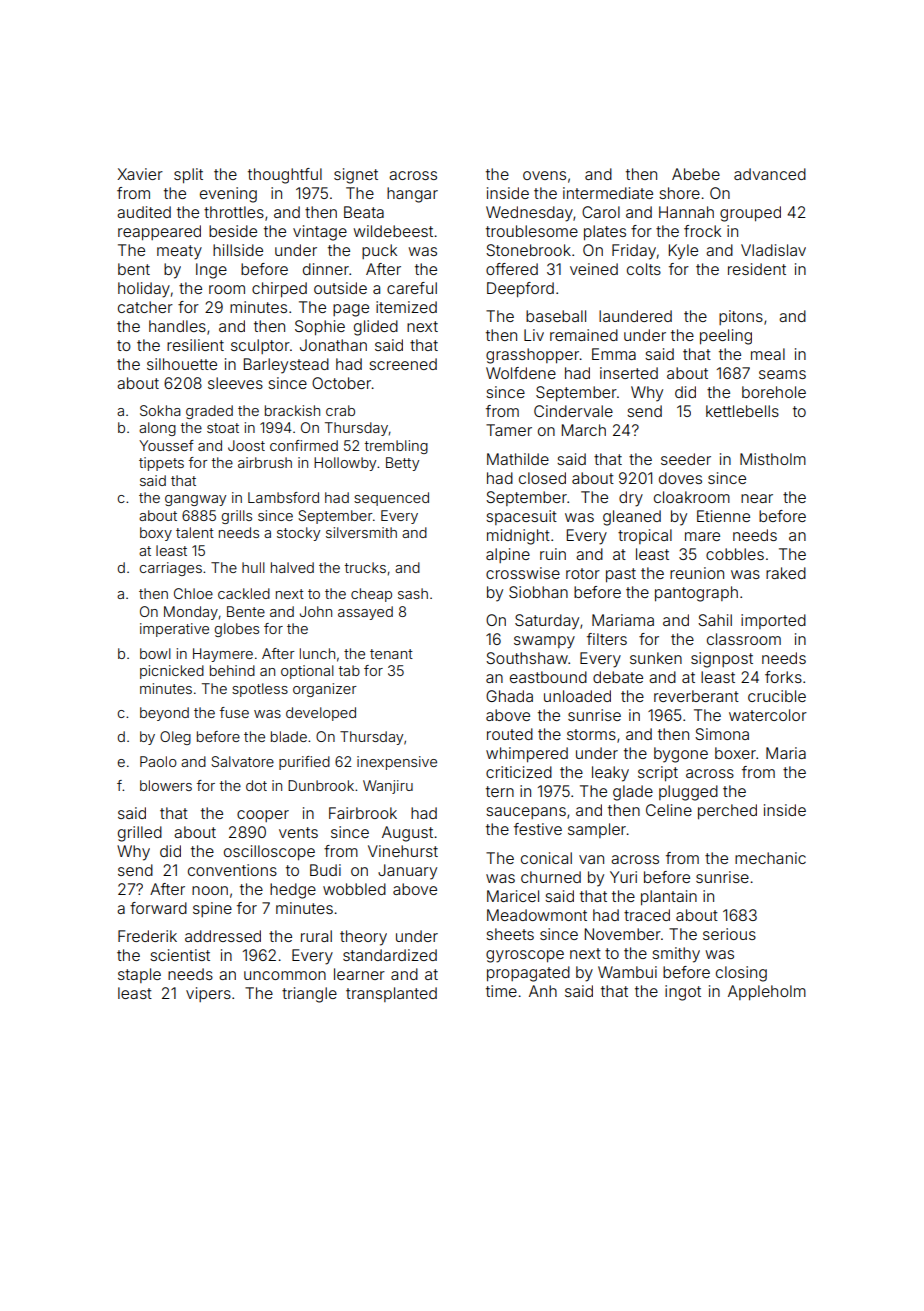 This document has height=1311, width=924. Describe the element at coordinates (621, 575) in the document. I see `past` at that location.
